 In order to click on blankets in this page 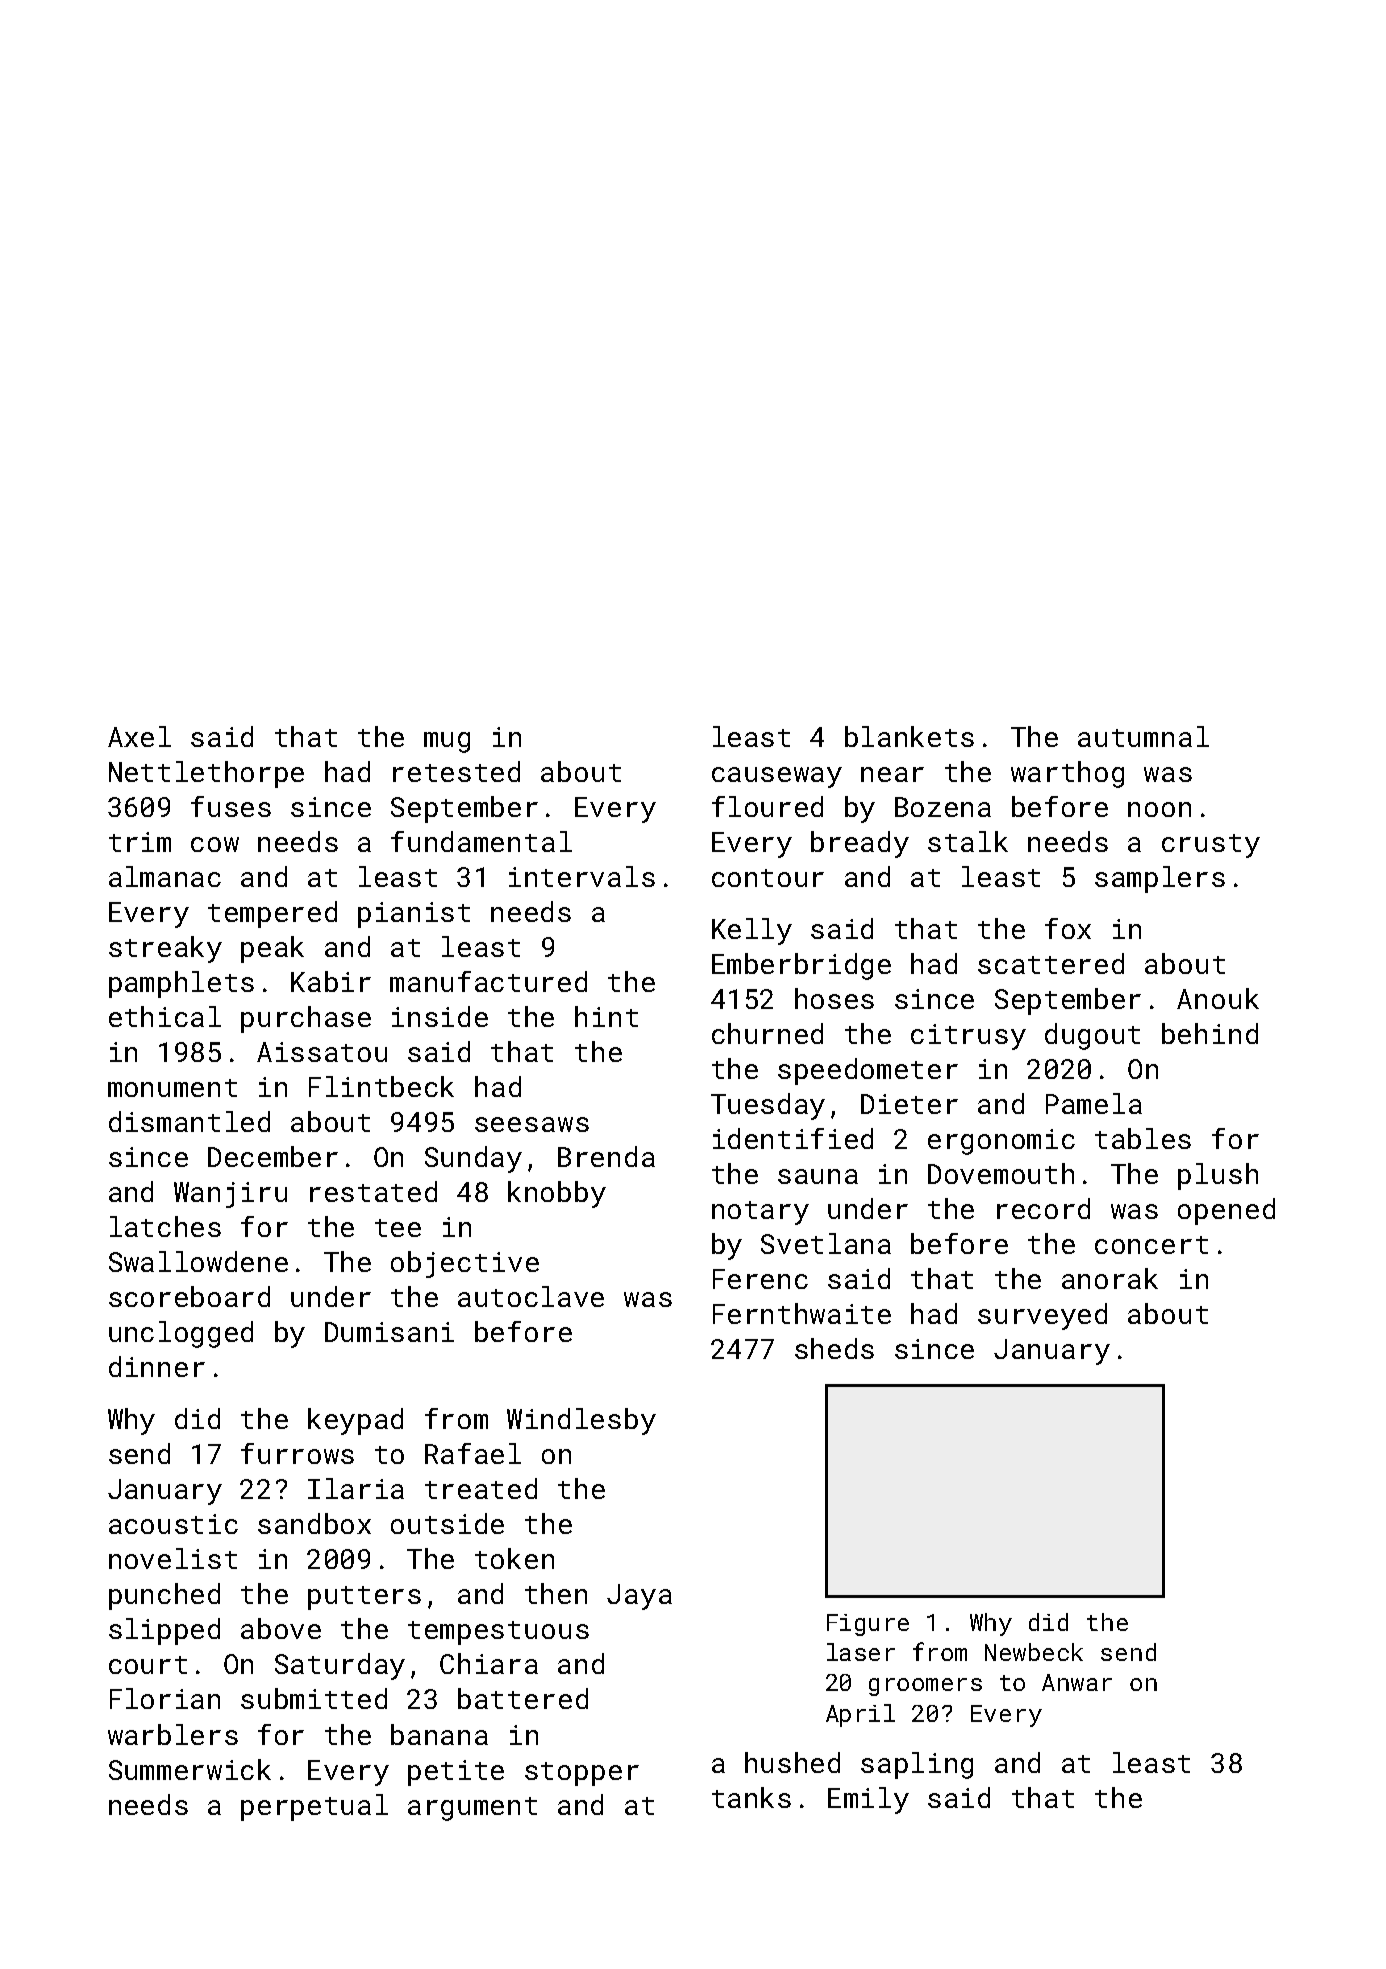, I will do `click(909, 736)`.
